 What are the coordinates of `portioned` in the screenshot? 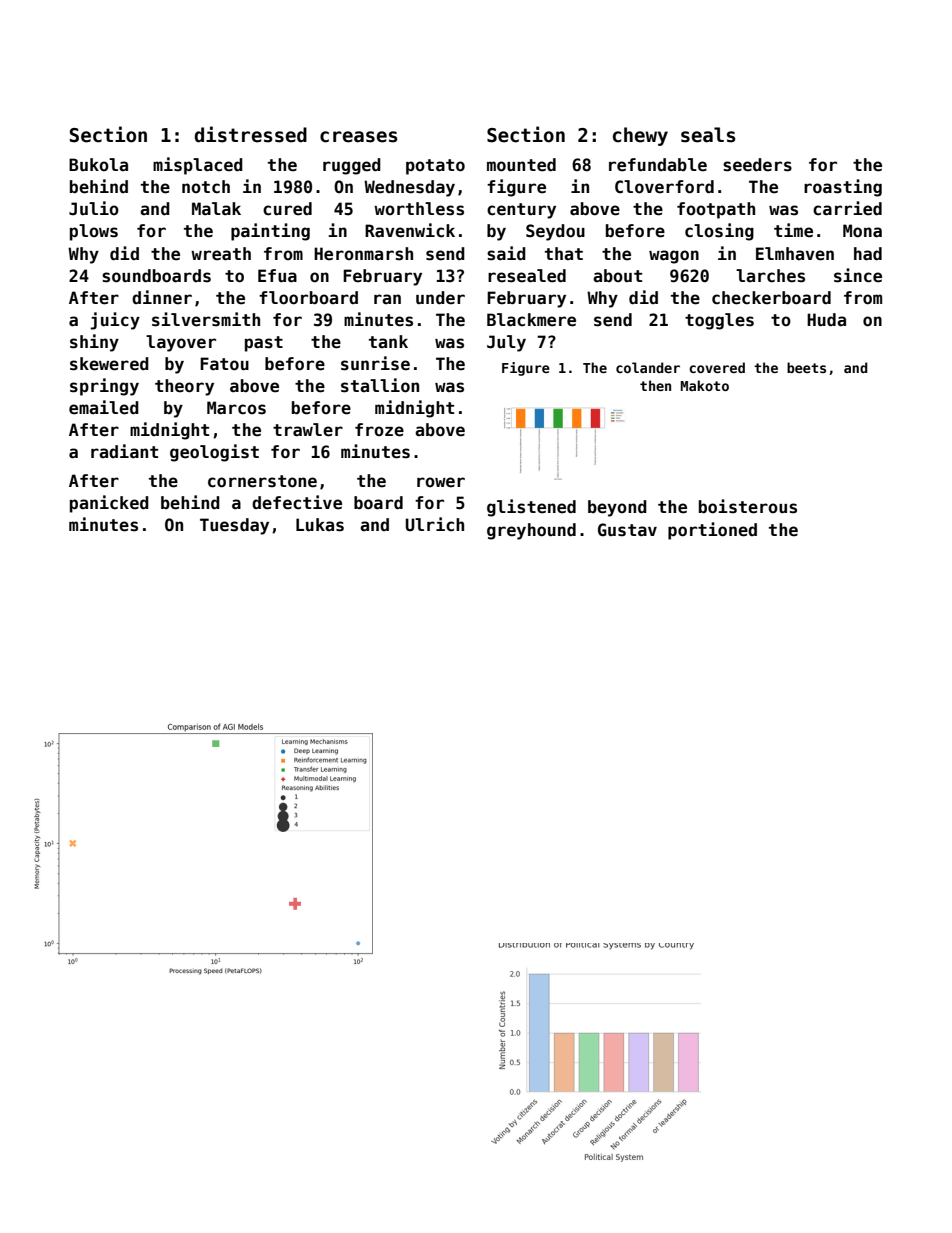 It's located at (712, 531).
